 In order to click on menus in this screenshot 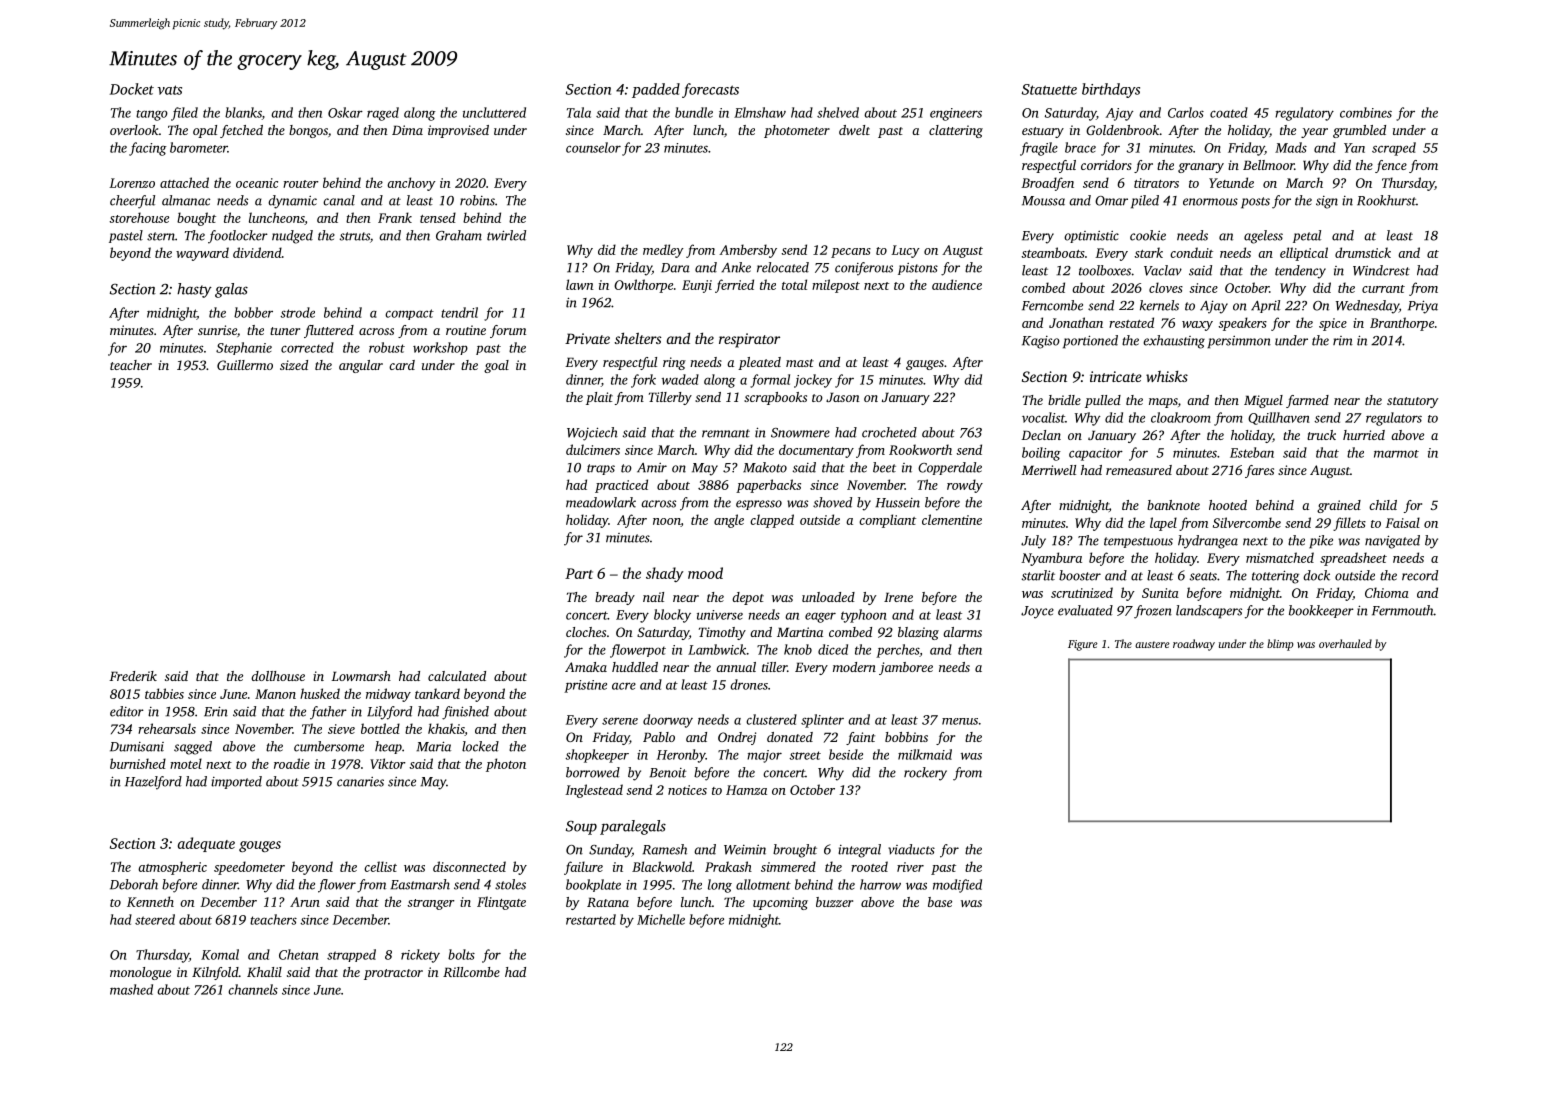, I will do `click(960, 721)`.
